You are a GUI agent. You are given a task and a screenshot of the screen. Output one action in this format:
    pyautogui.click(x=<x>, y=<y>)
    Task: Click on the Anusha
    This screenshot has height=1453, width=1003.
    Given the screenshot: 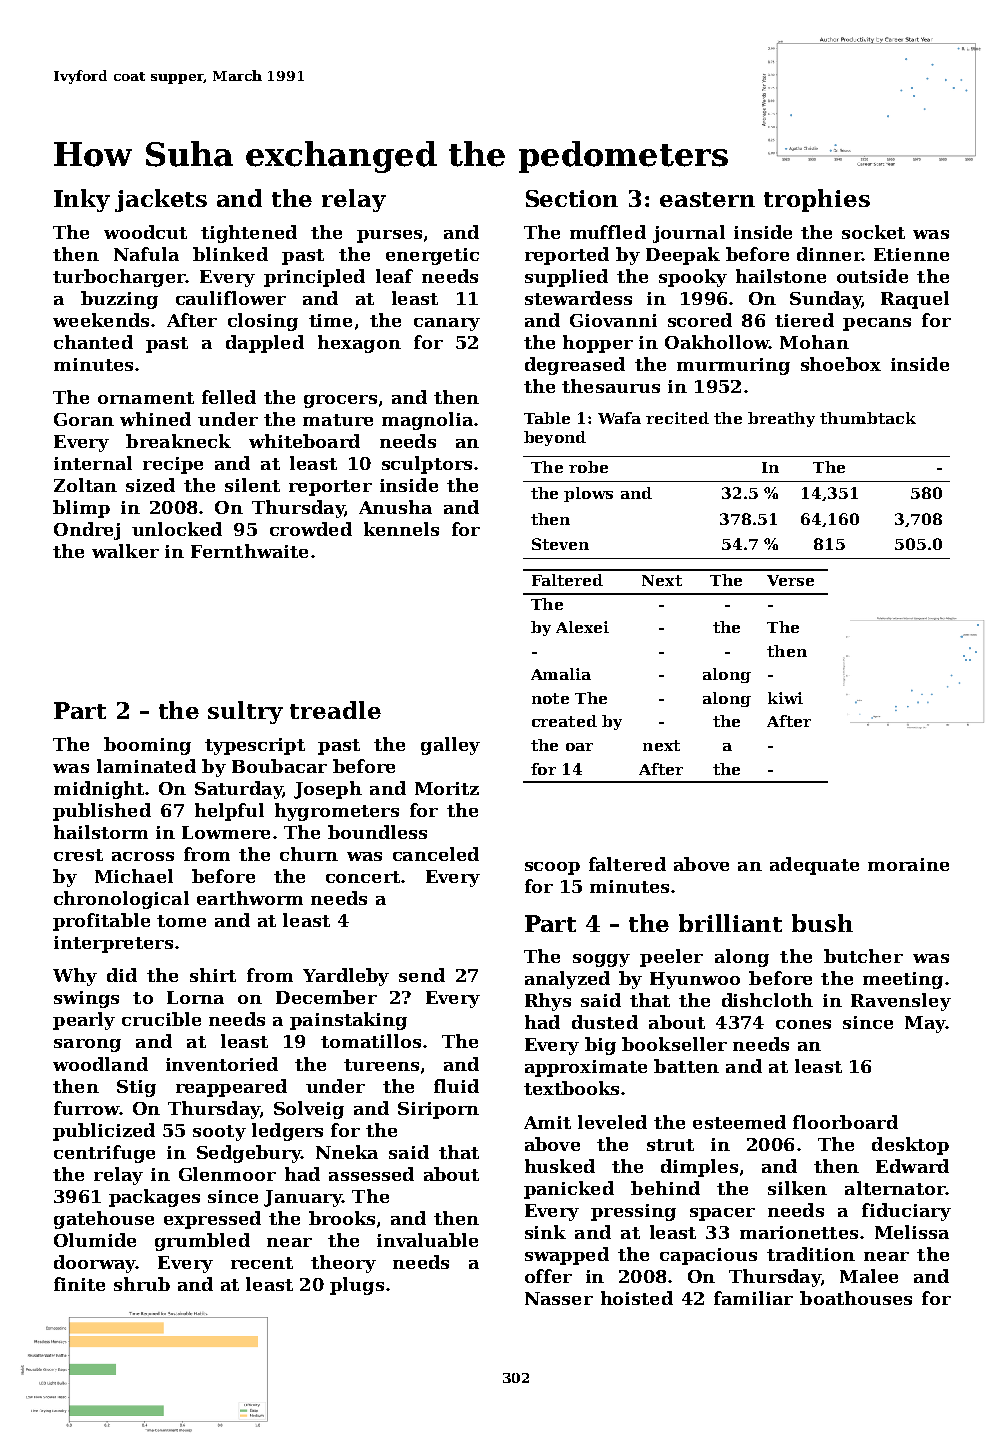 What is the action you would take?
    pyautogui.click(x=395, y=507)
